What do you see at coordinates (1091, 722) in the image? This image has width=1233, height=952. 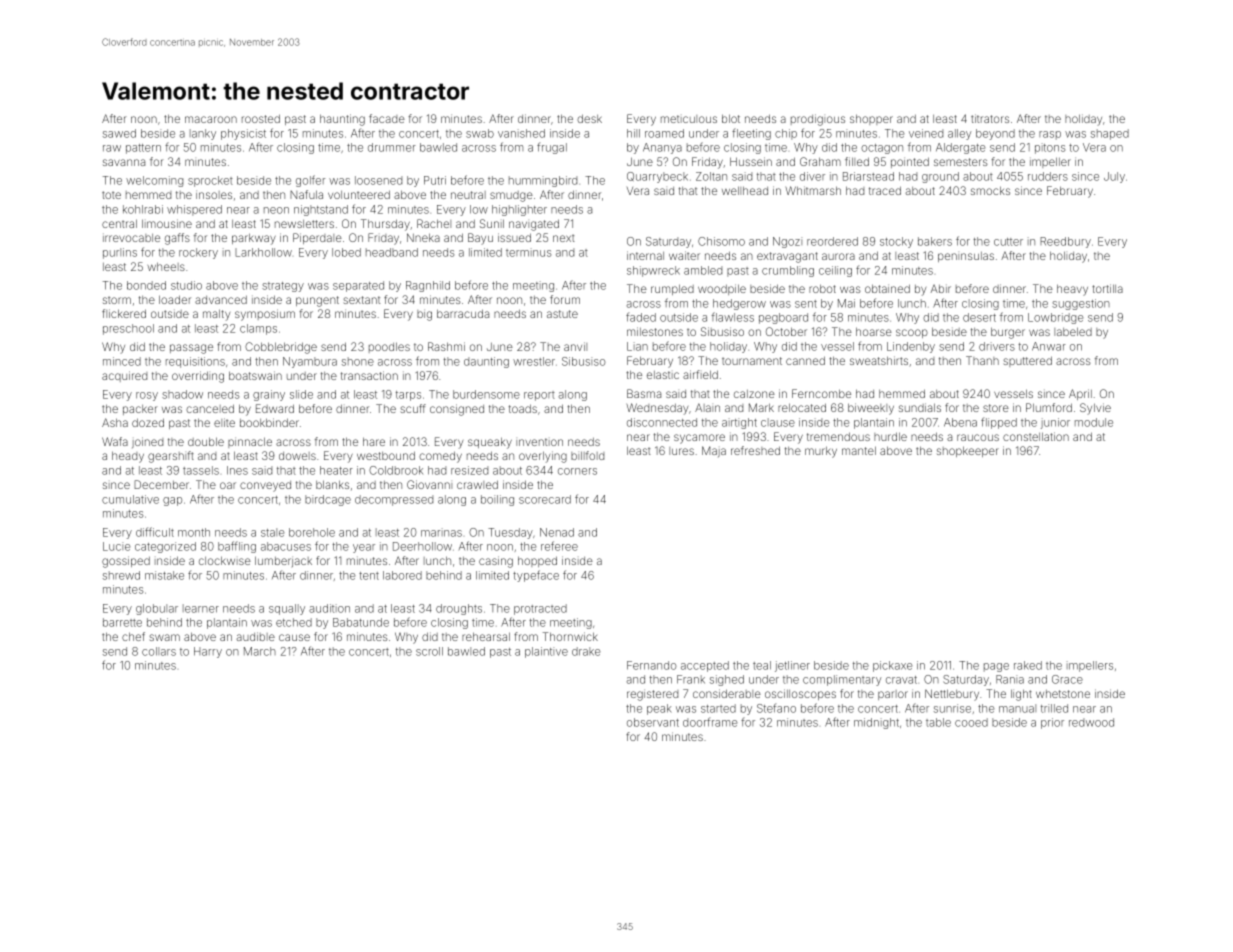 I see `redwood` at bounding box center [1091, 722].
